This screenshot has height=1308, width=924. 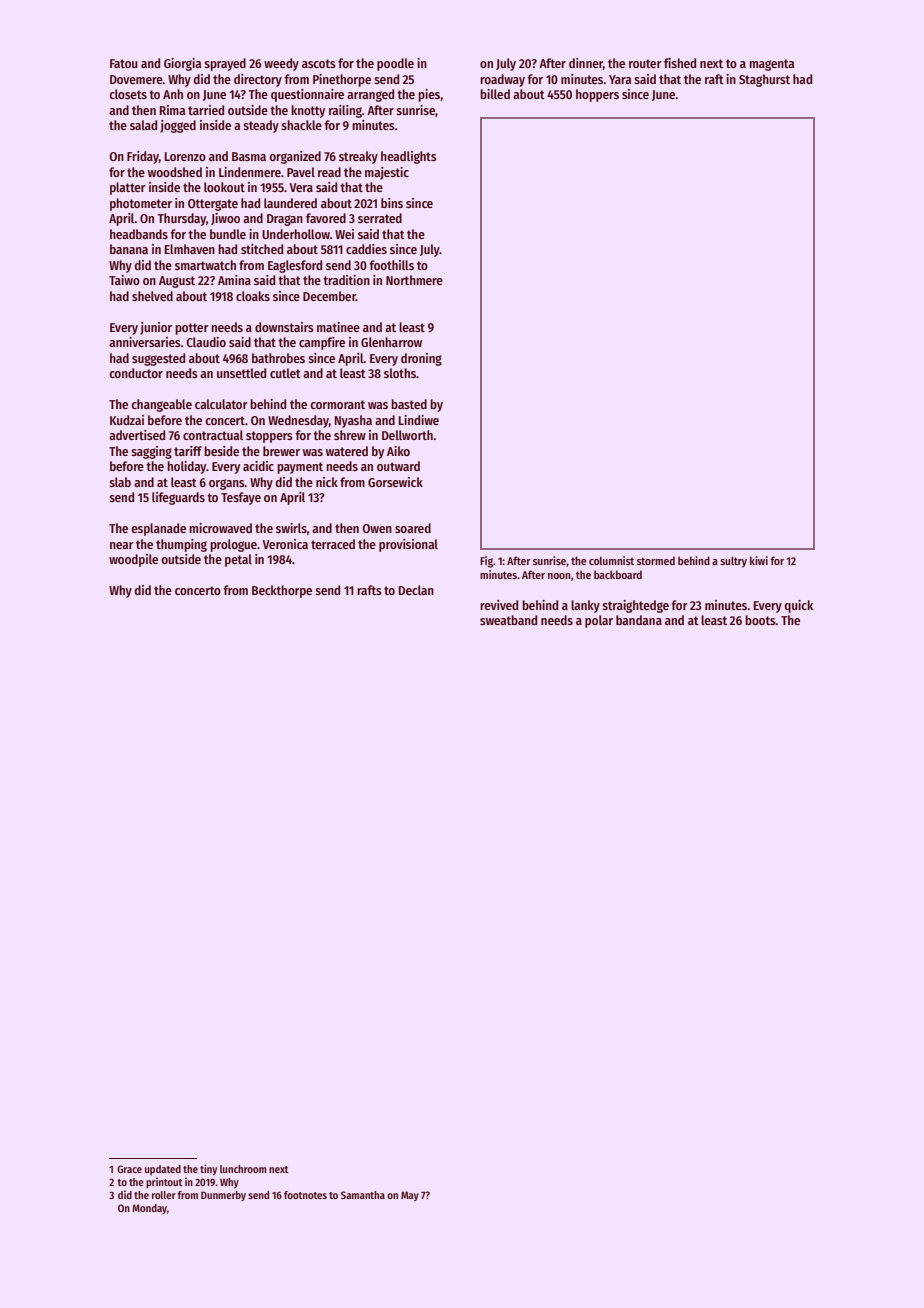 I want to click on boots, so click(x=760, y=620).
